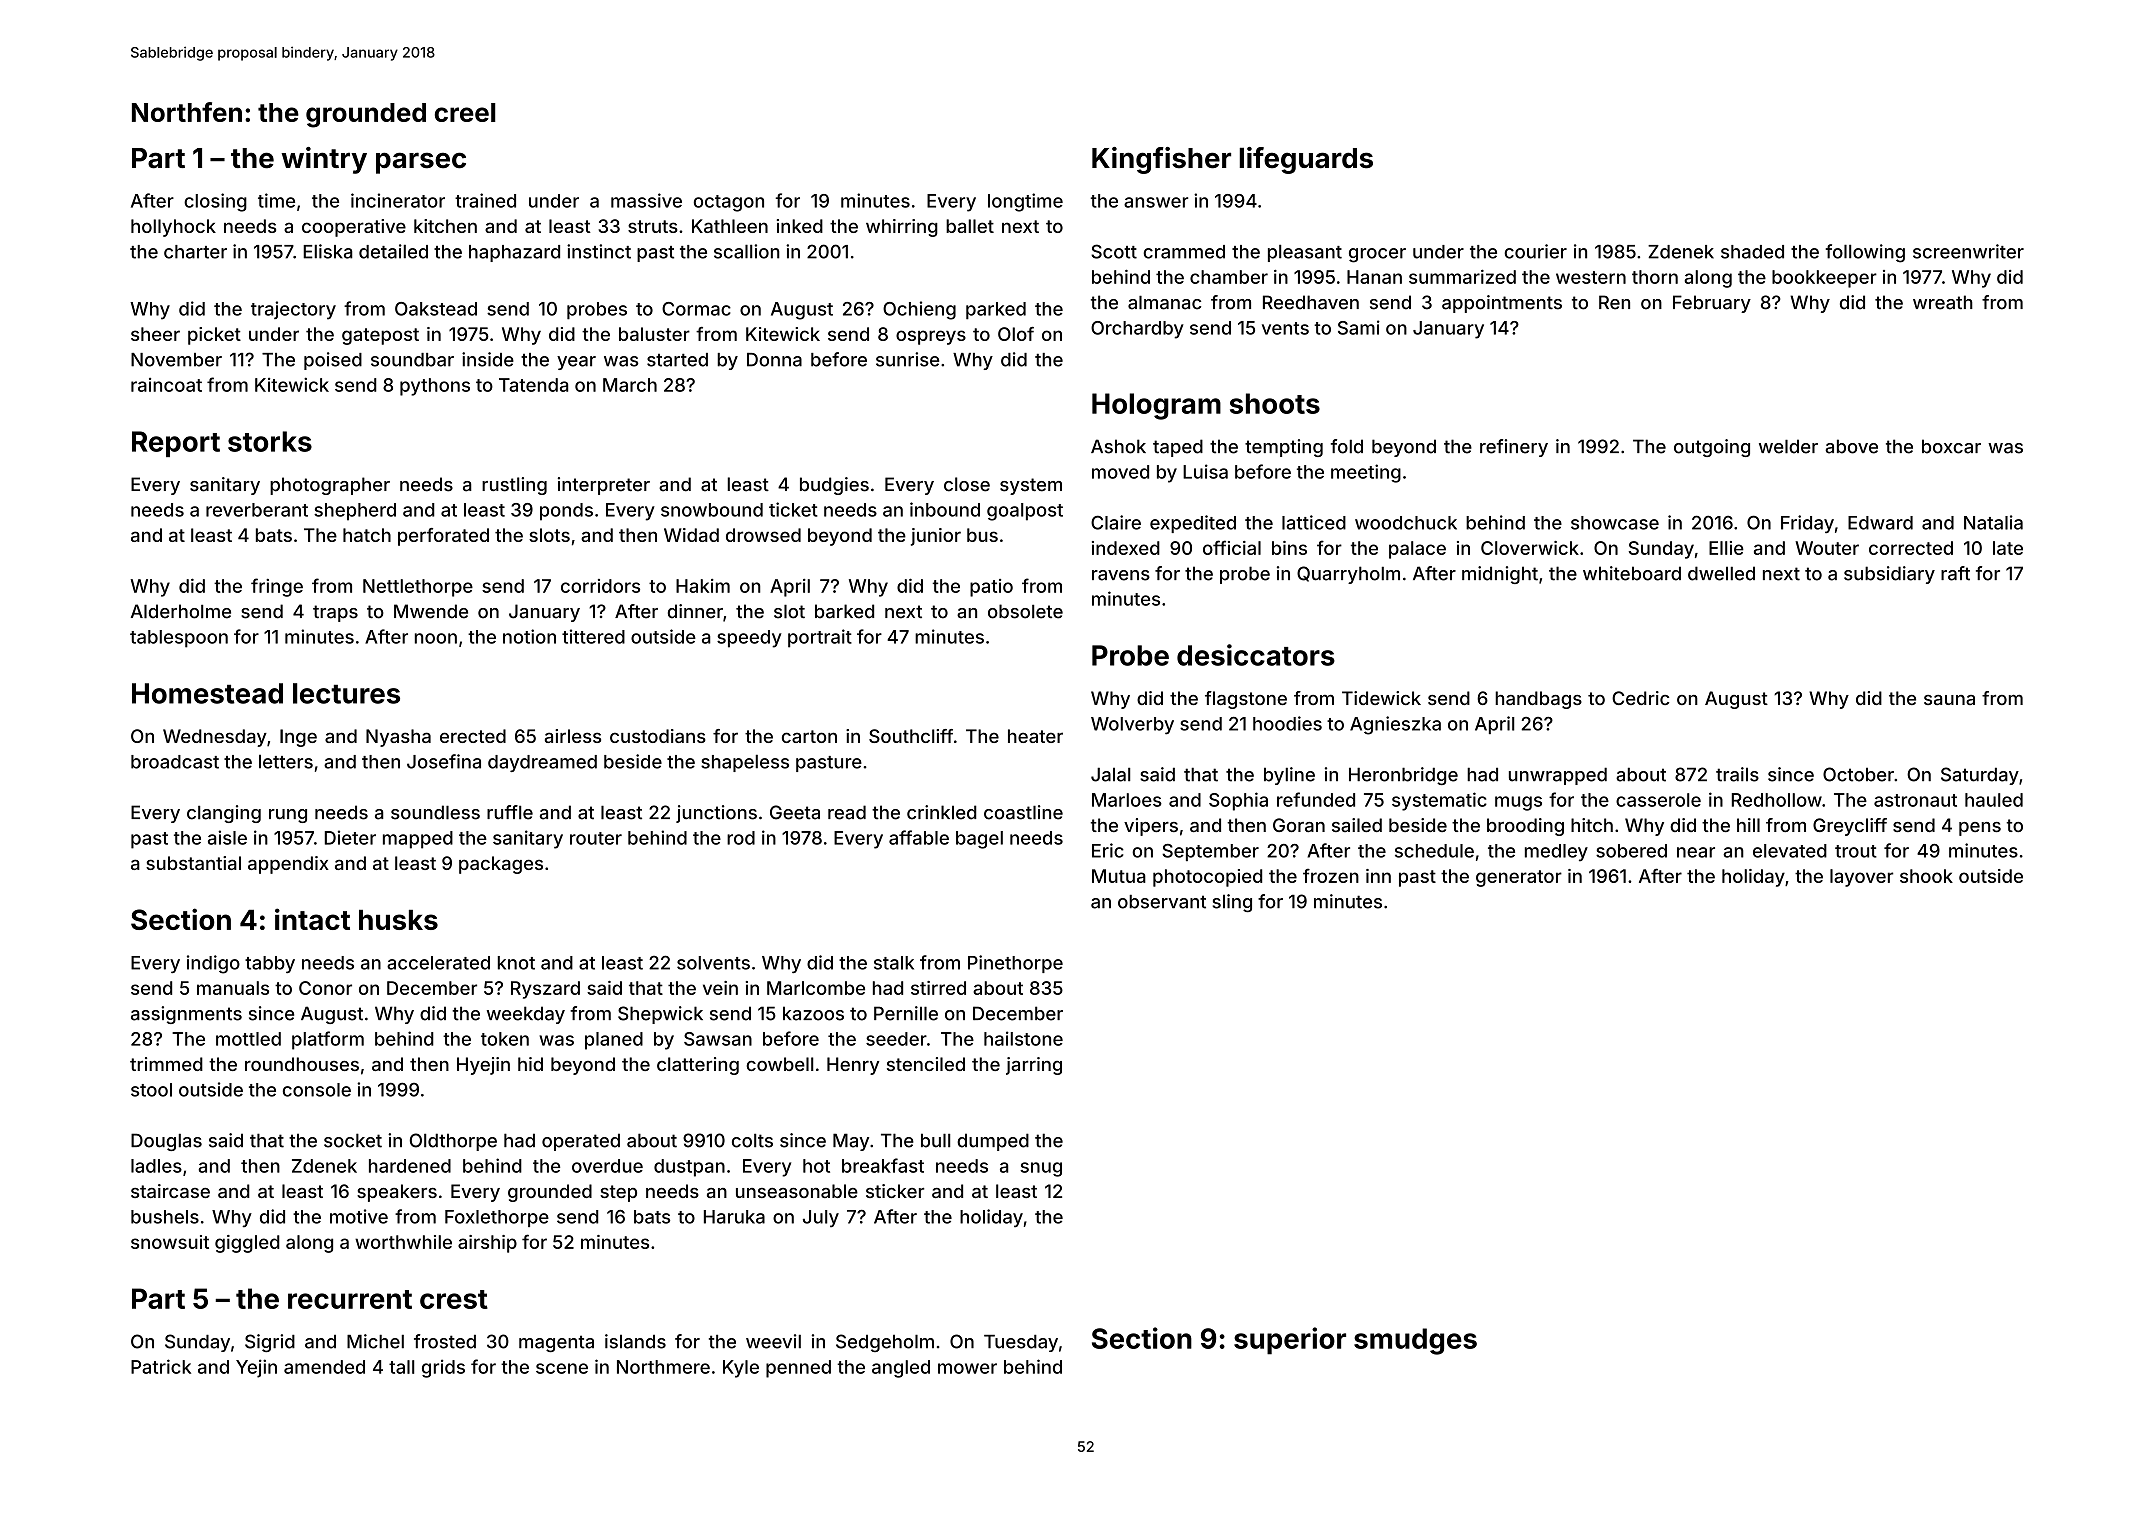 The width and height of the screenshot is (2154, 1523). What do you see at coordinates (967, 484) in the screenshot?
I see `close` at bounding box center [967, 484].
